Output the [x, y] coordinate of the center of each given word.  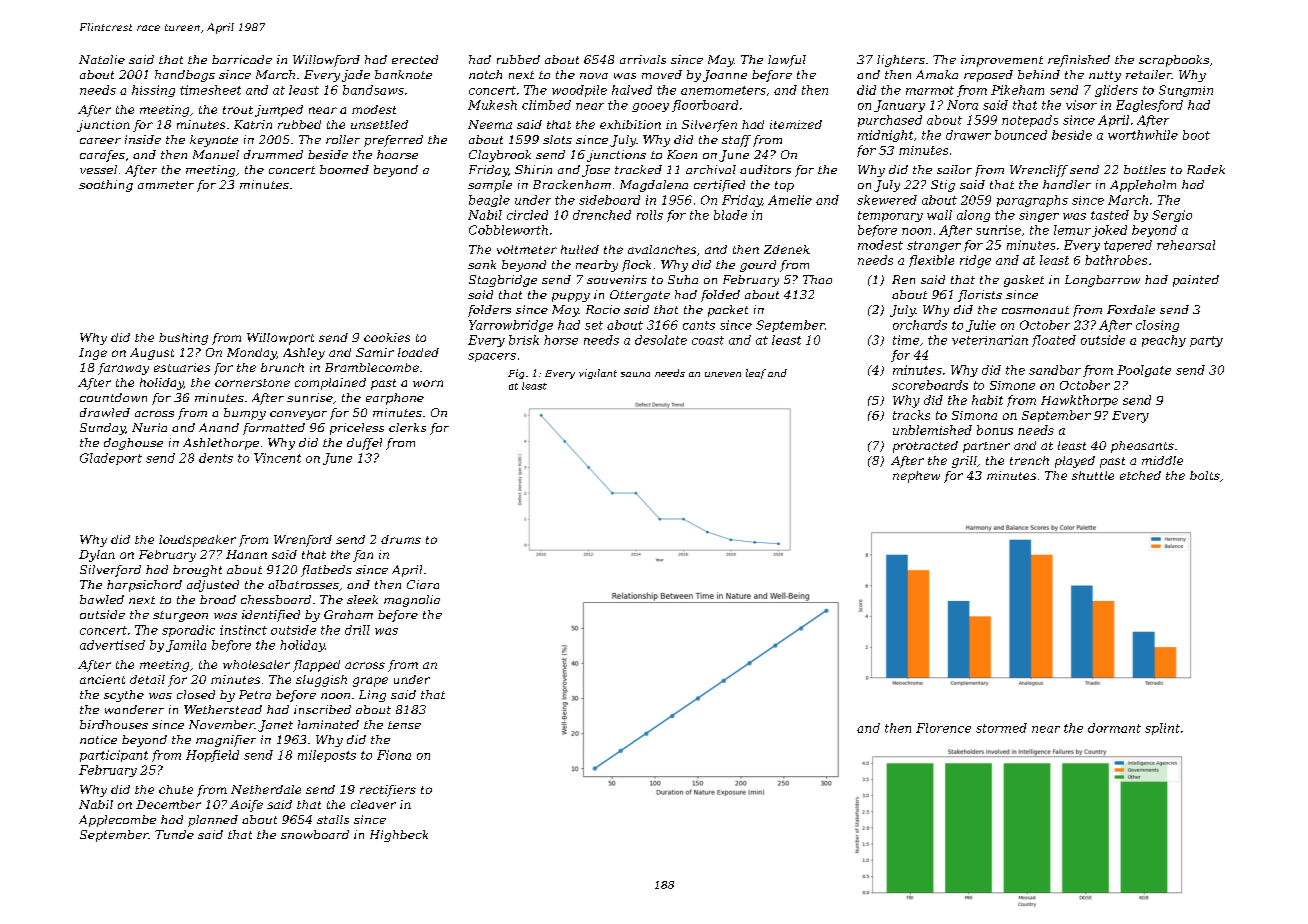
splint [1162, 729]
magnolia [412, 601]
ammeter [166, 185]
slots [557, 139]
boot [1196, 135]
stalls [333, 819]
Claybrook [500, 156]
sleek [362, 599]
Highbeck [399, 836]
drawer [968, 135]
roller [343, 139]
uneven [723, 374]
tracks [911, 415]
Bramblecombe [372, 367]
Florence [943, 728]
